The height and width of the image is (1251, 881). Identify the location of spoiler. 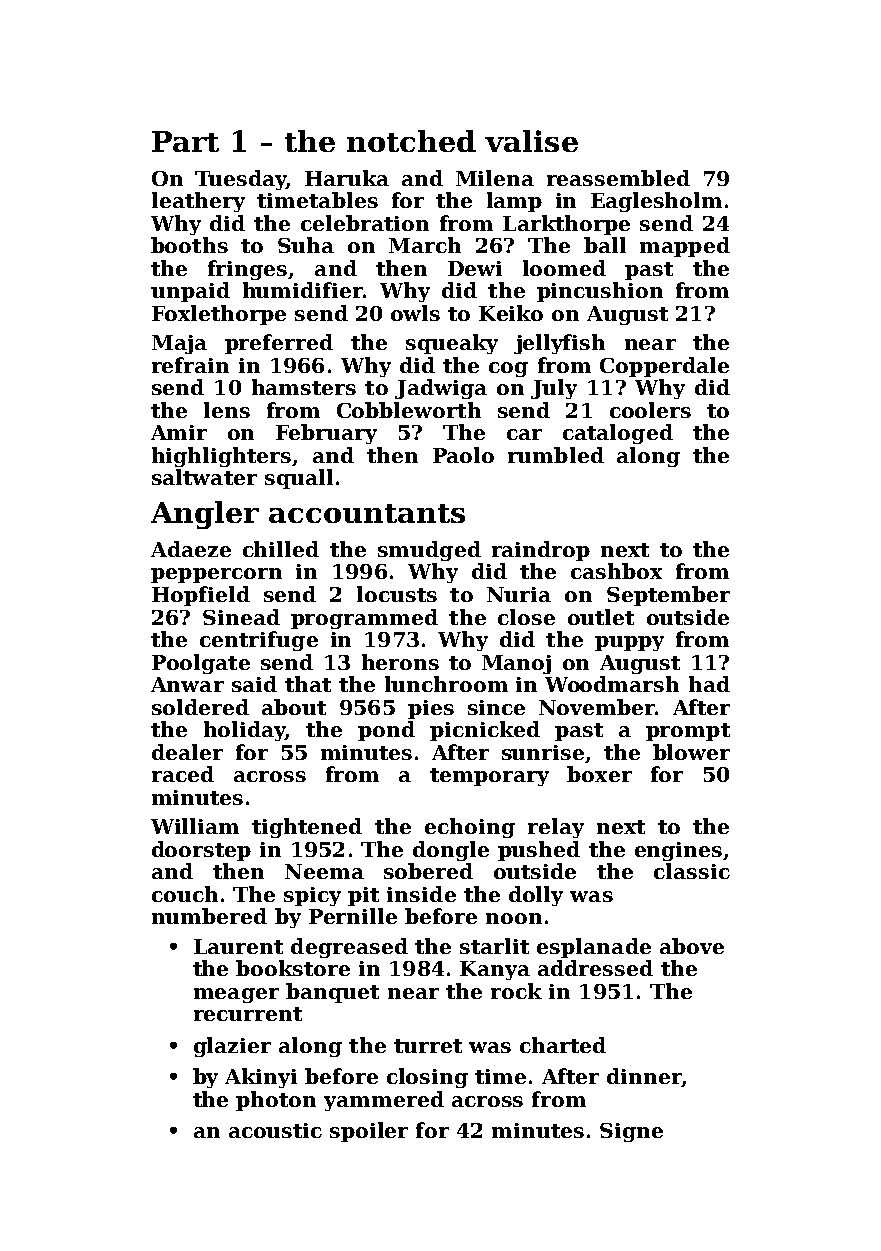
(369, 1132).
